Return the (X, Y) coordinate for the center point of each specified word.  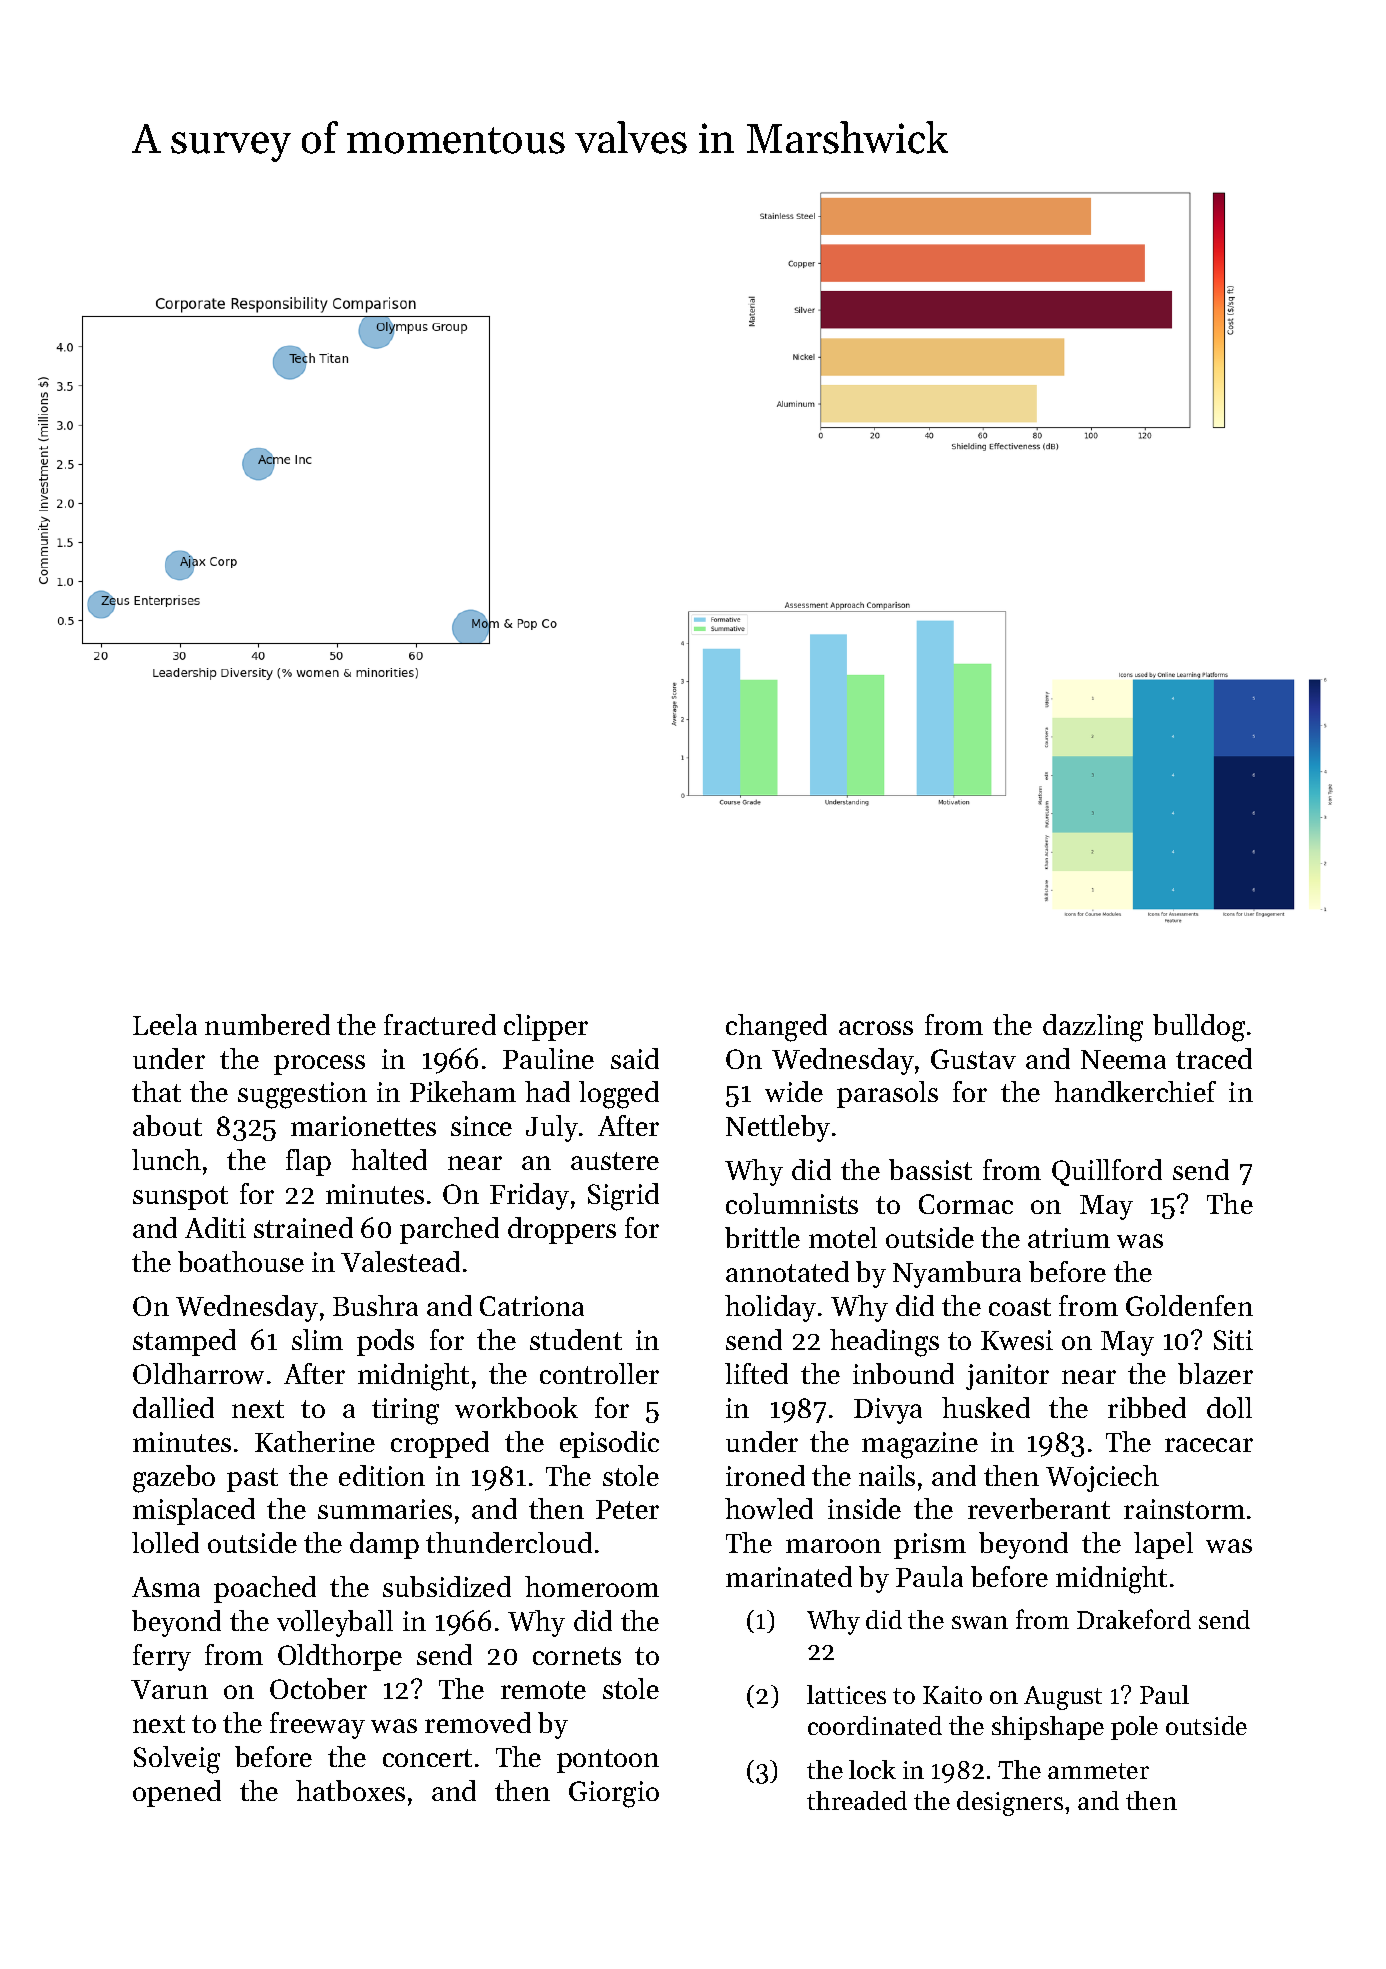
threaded (857, 1800)
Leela (165, 1024)
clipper (546, 1027)
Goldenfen (1189, 1305)
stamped (184, 1342)
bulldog (1199, 1028)
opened (177, 1793)
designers (1010, 1803)
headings (884, 1343)
